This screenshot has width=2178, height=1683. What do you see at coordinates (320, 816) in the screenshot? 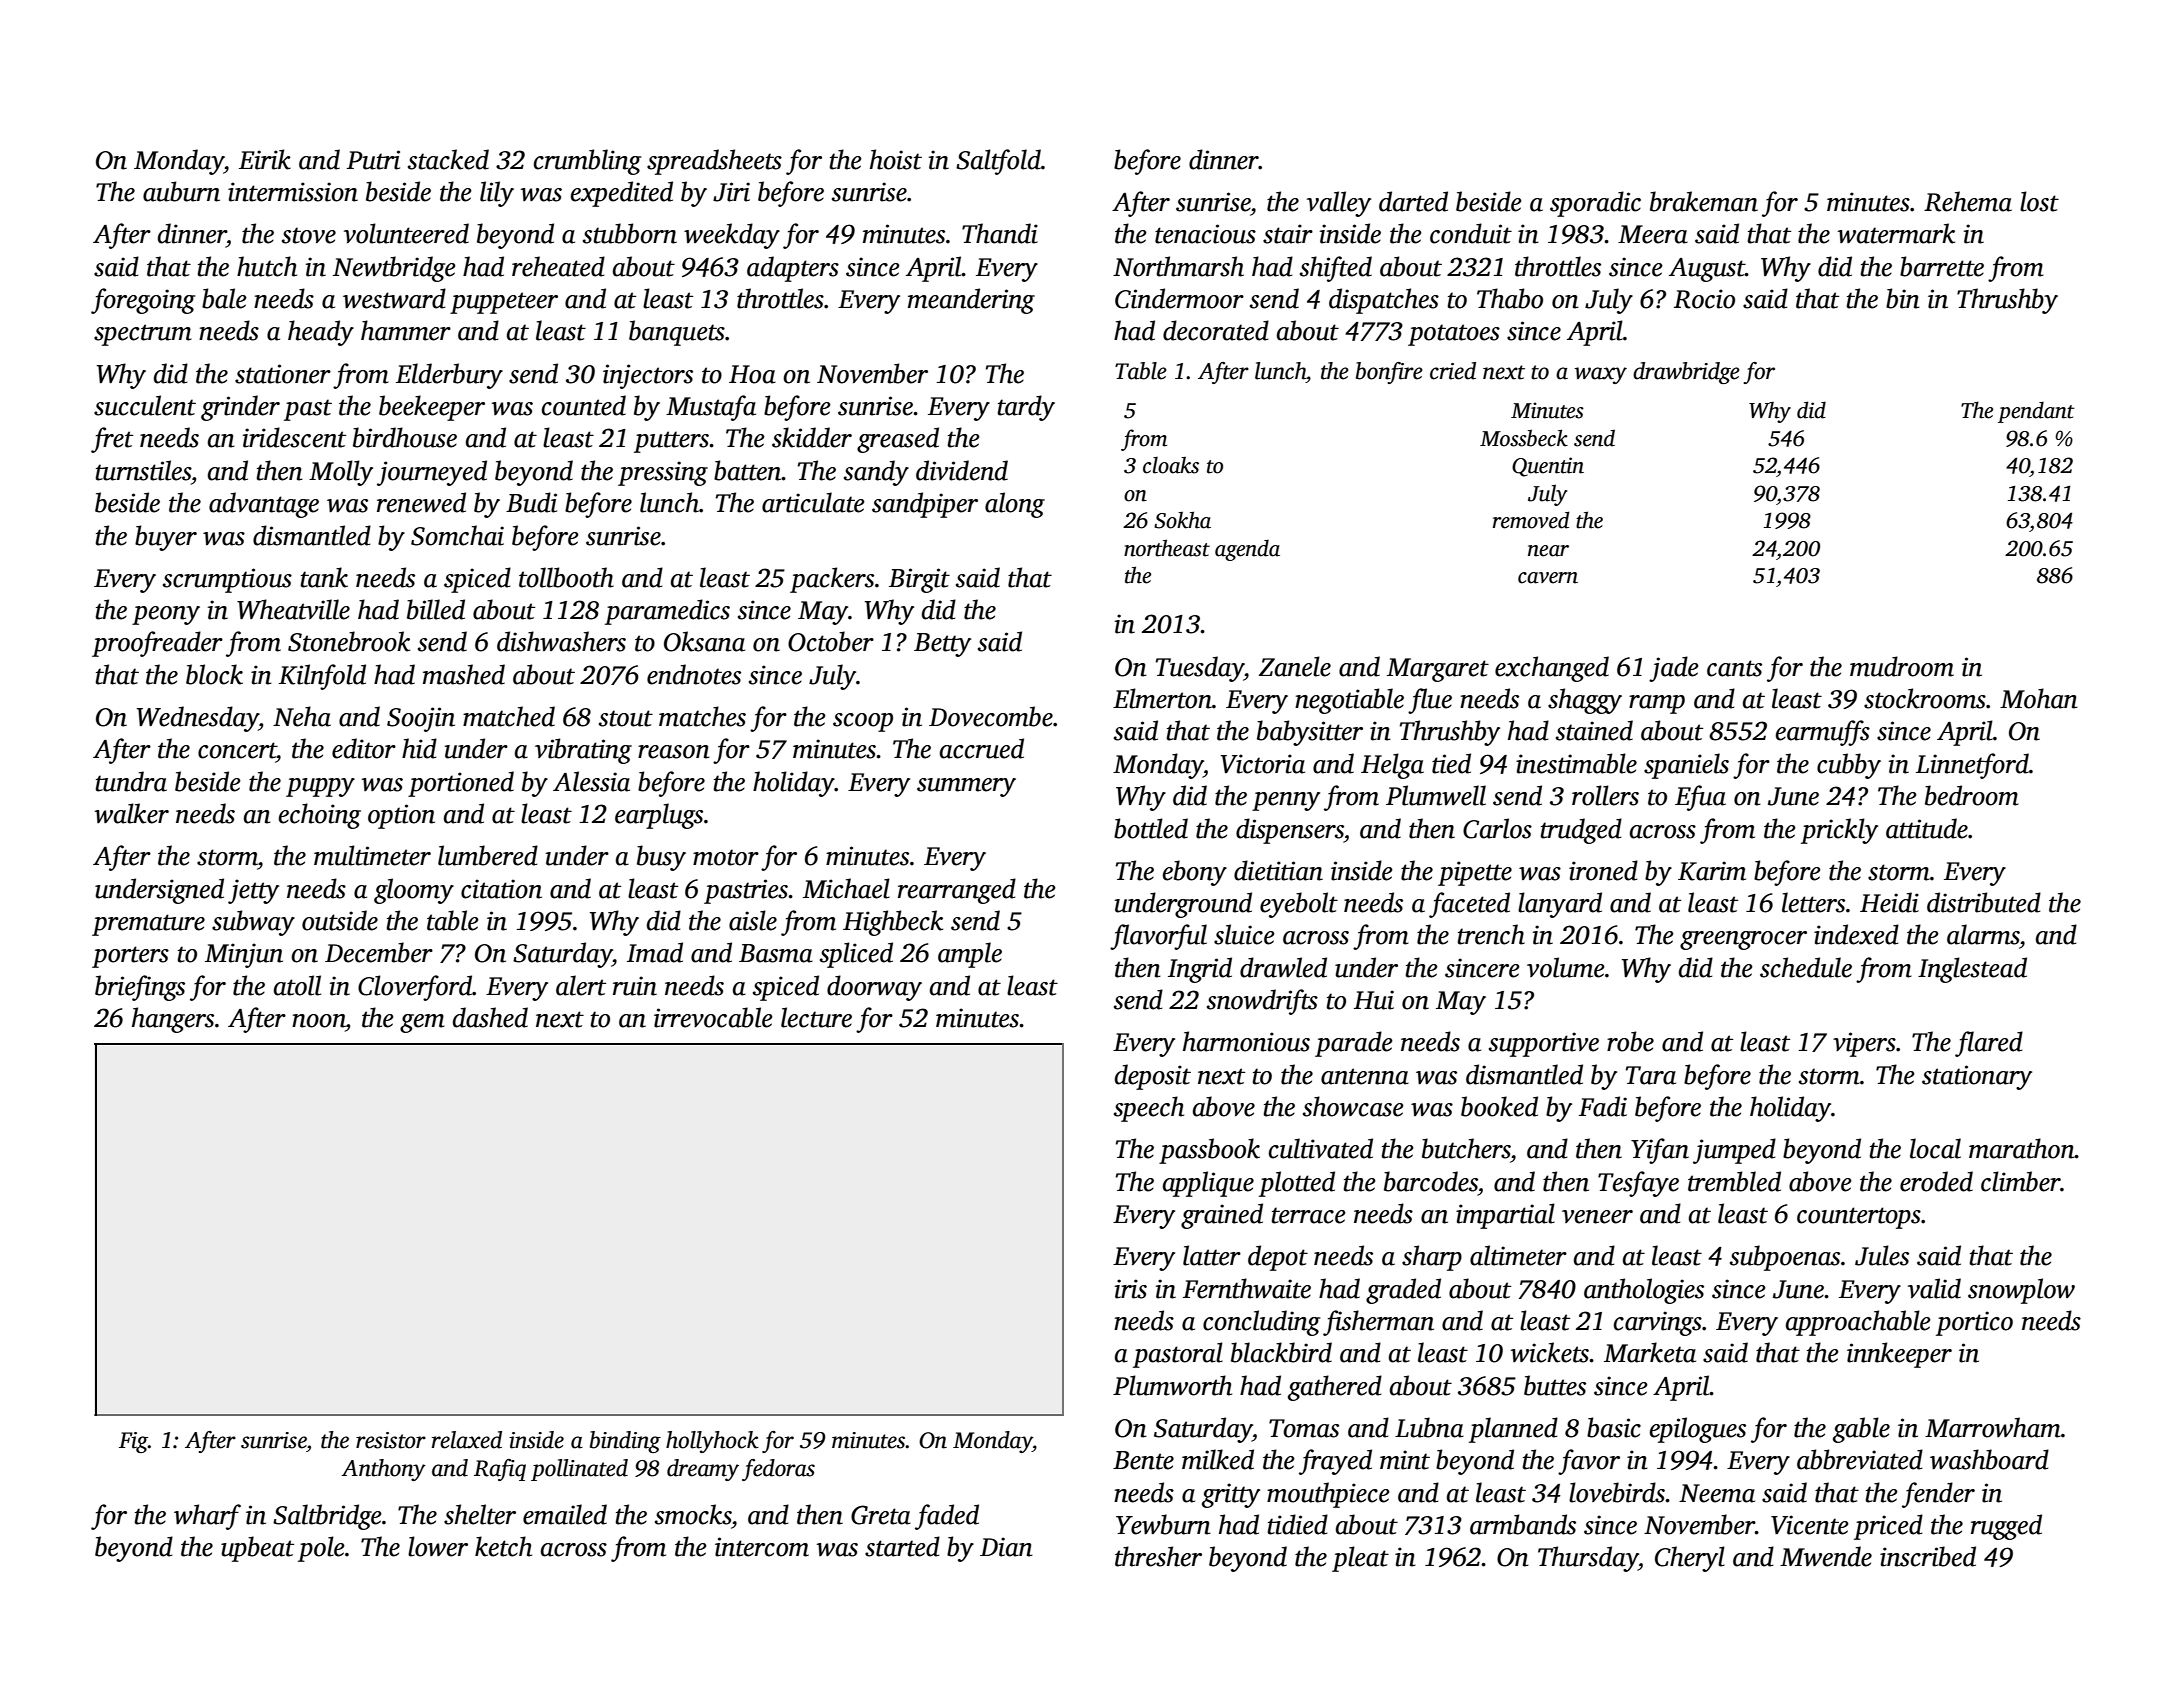
I see `echoing` at bounding box center [320, 816].
